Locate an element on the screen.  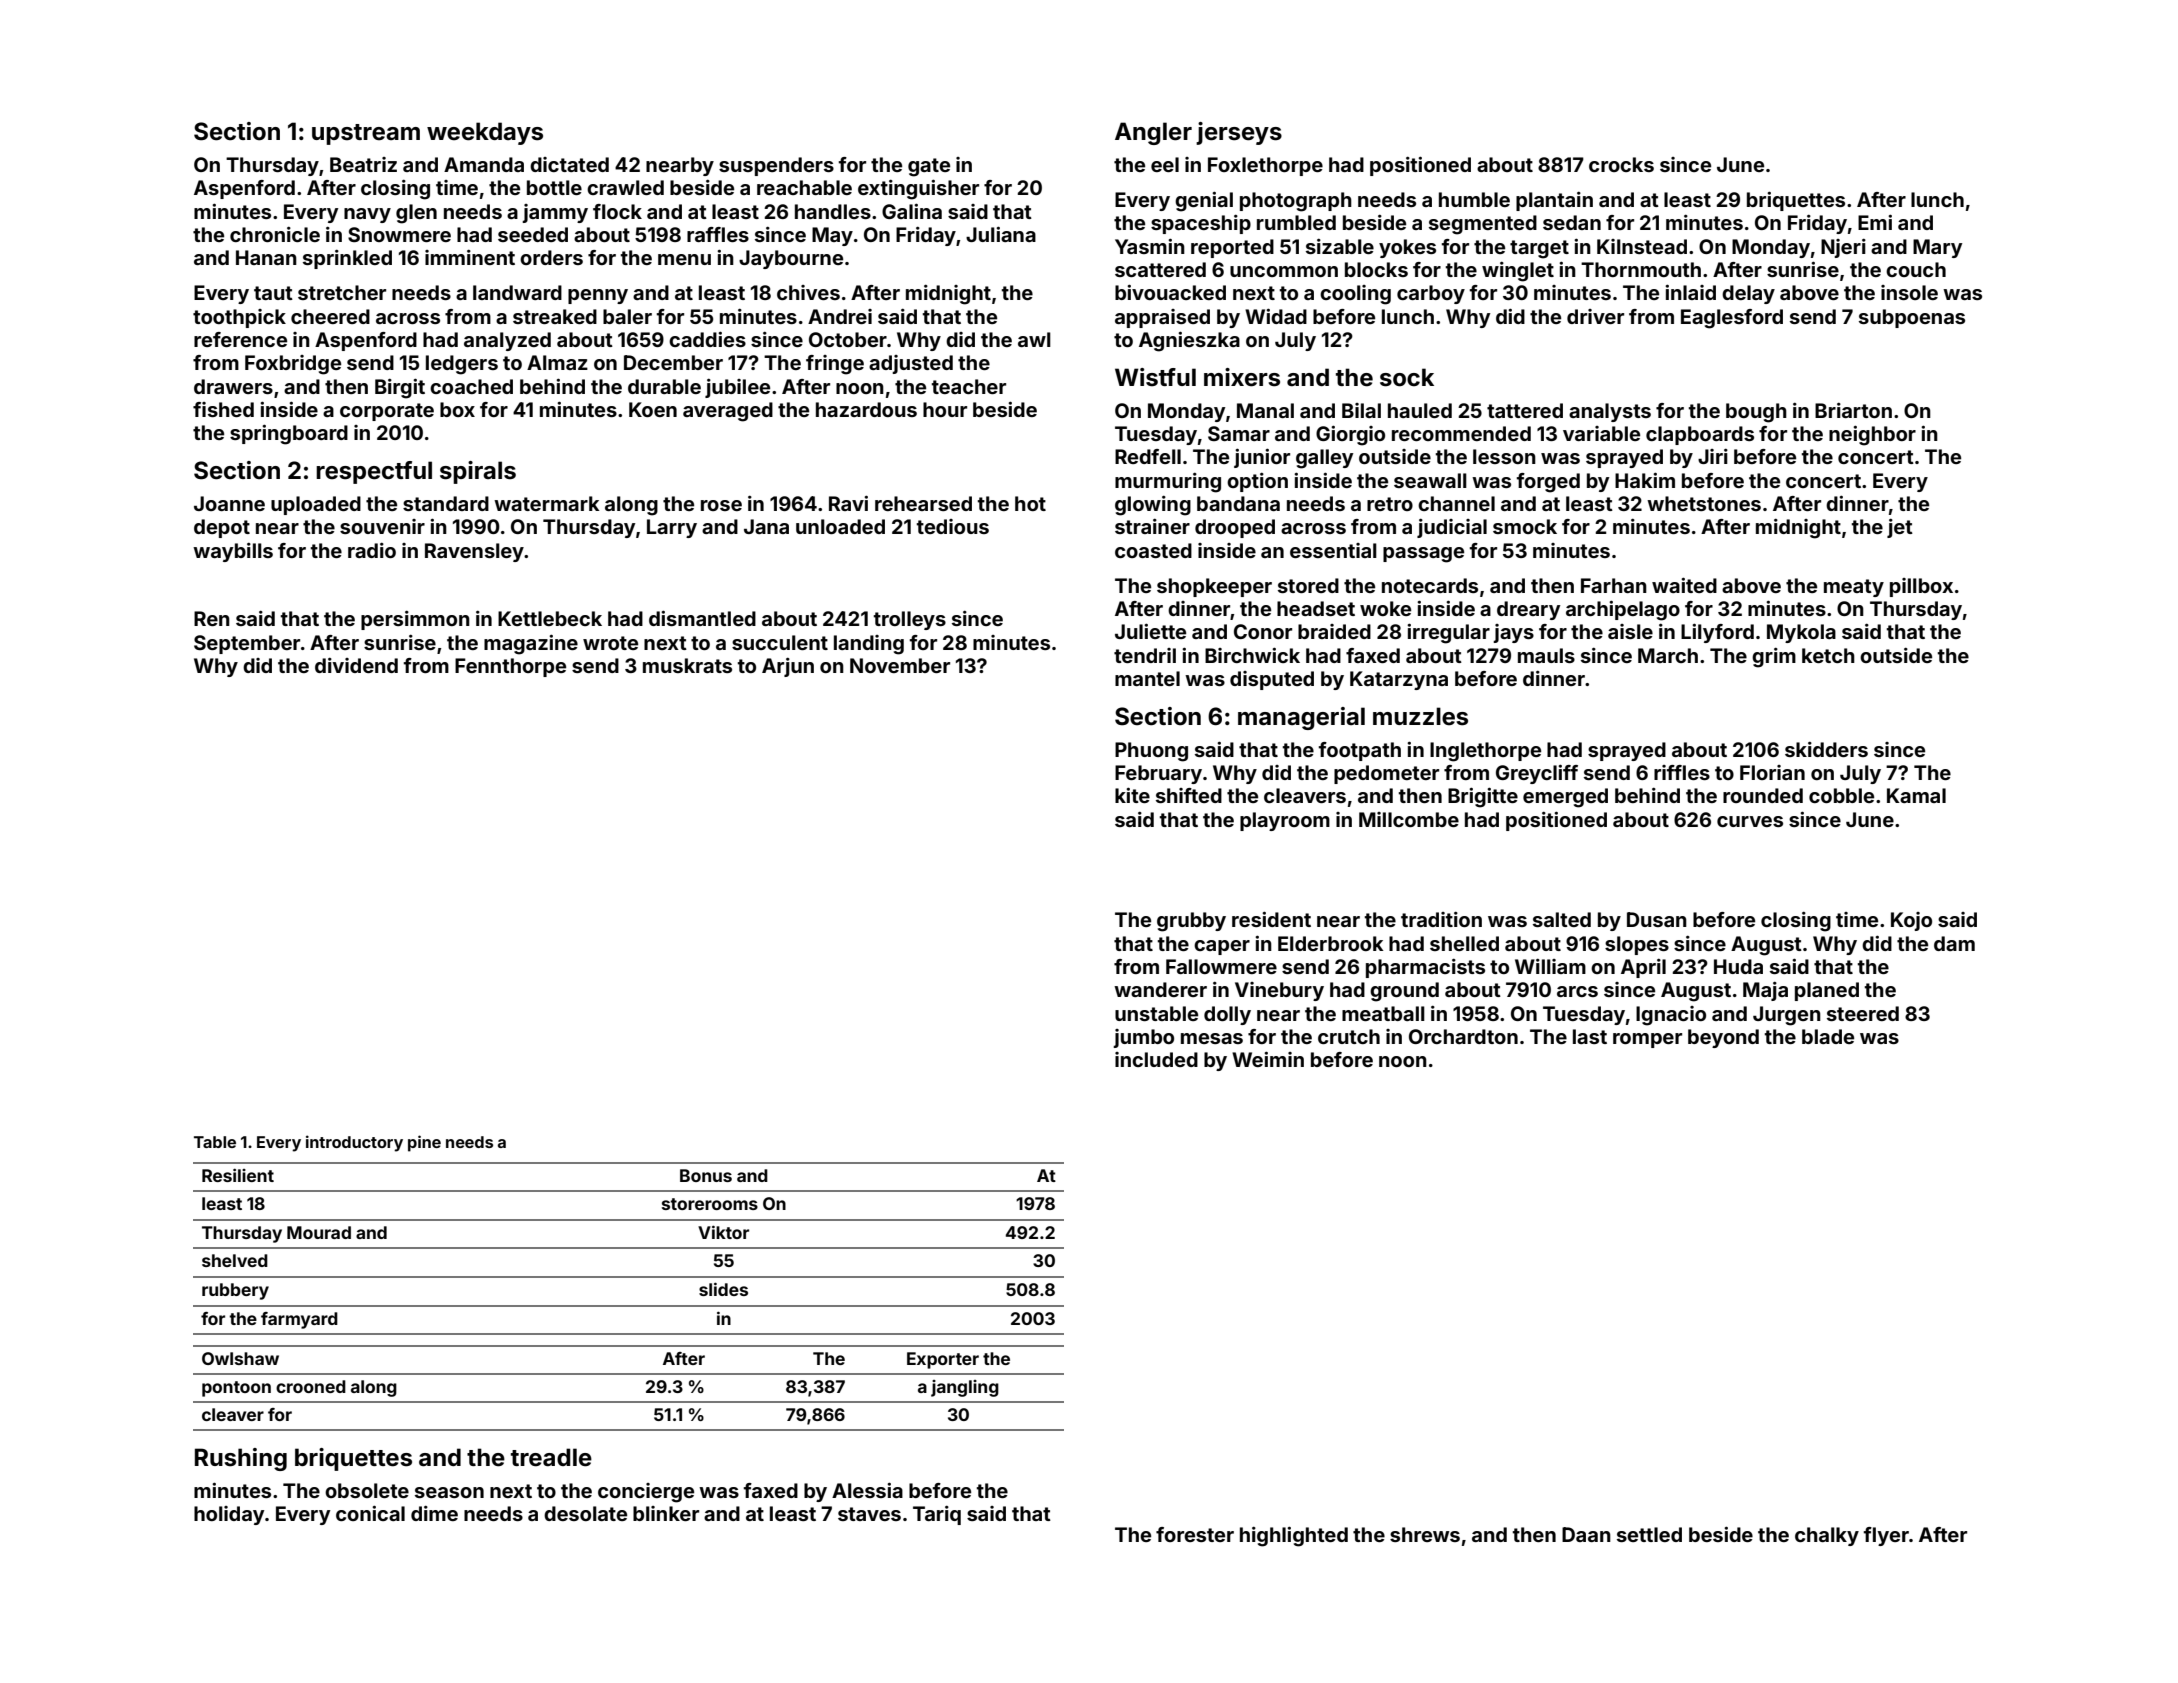
crocks is located at coordinates (1621, 164).
